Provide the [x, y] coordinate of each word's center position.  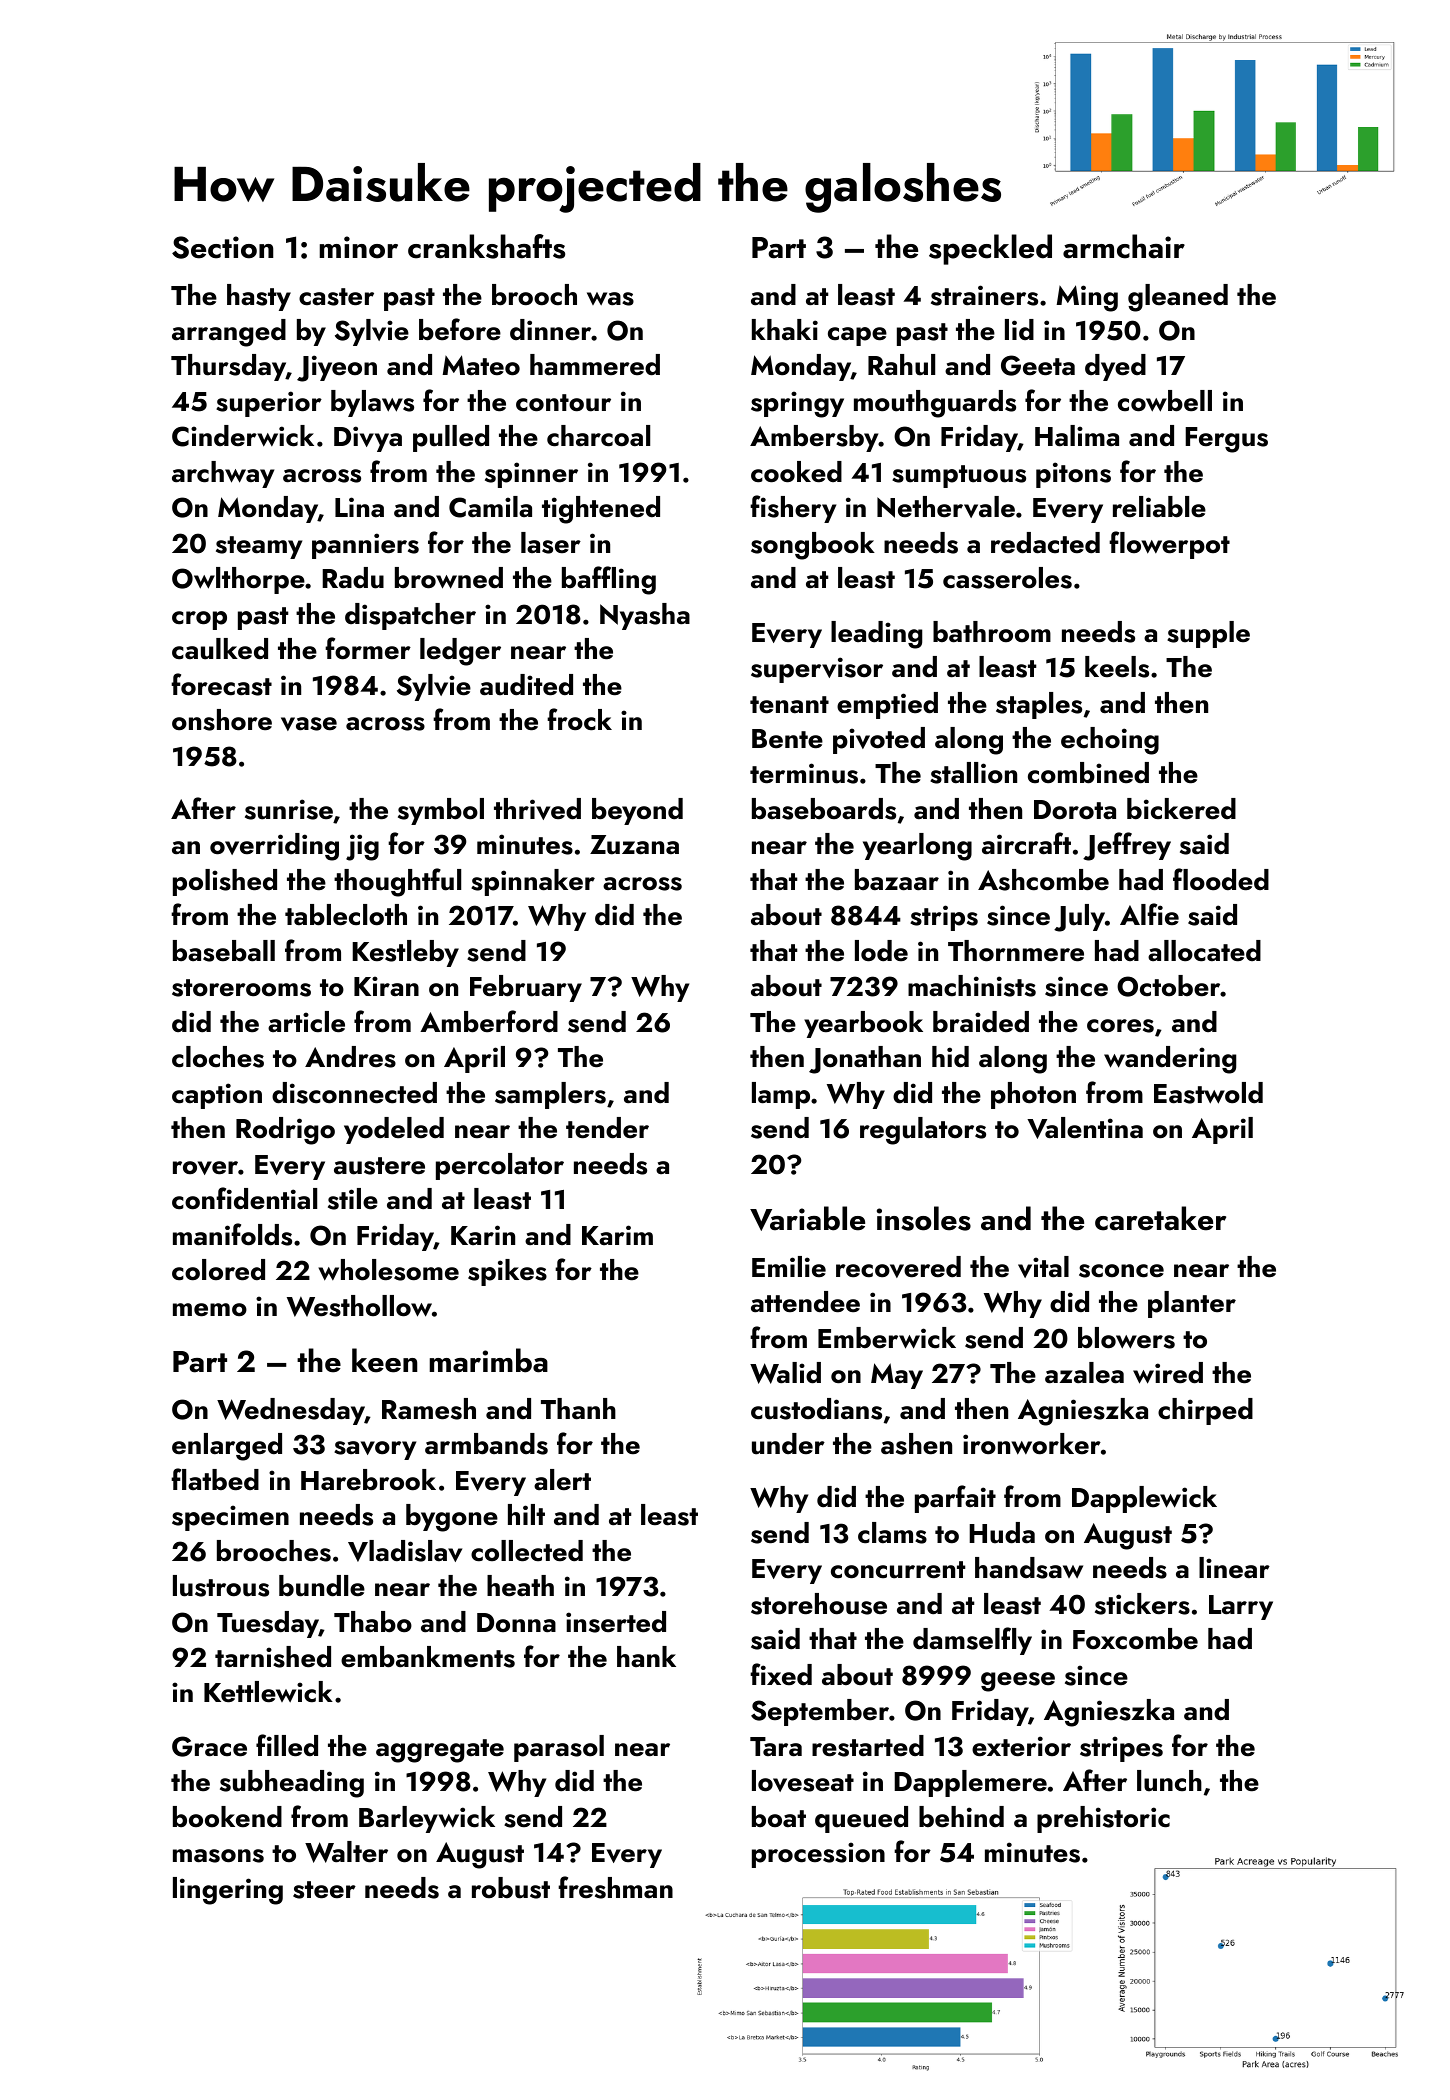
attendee [805, 1302]
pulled [451, 438]
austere [379, 1166]
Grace [209, 1746]
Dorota [1075, 810]
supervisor [817, 670]
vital [1043, 1267]
